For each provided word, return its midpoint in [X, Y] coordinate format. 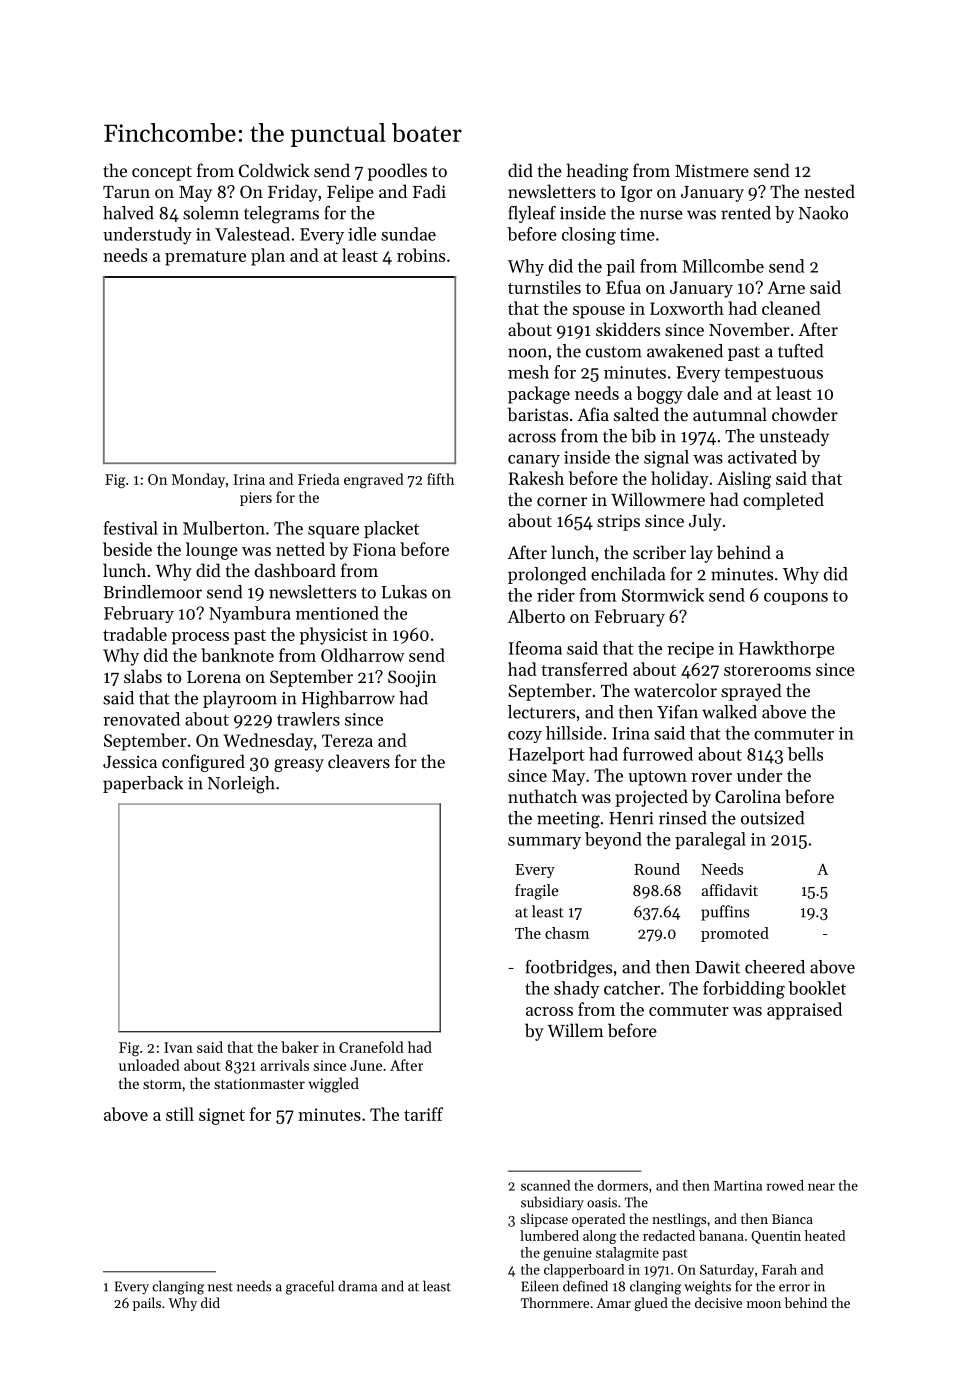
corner [562, 501]
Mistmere [712, 170]
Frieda [319, 479]
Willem [575, 1030]
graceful [310, 1287]
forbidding [744, 990]
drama [357, 1286]
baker [300, 1047]
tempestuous [773, 375]
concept [162, 173]
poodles [397, 172]
